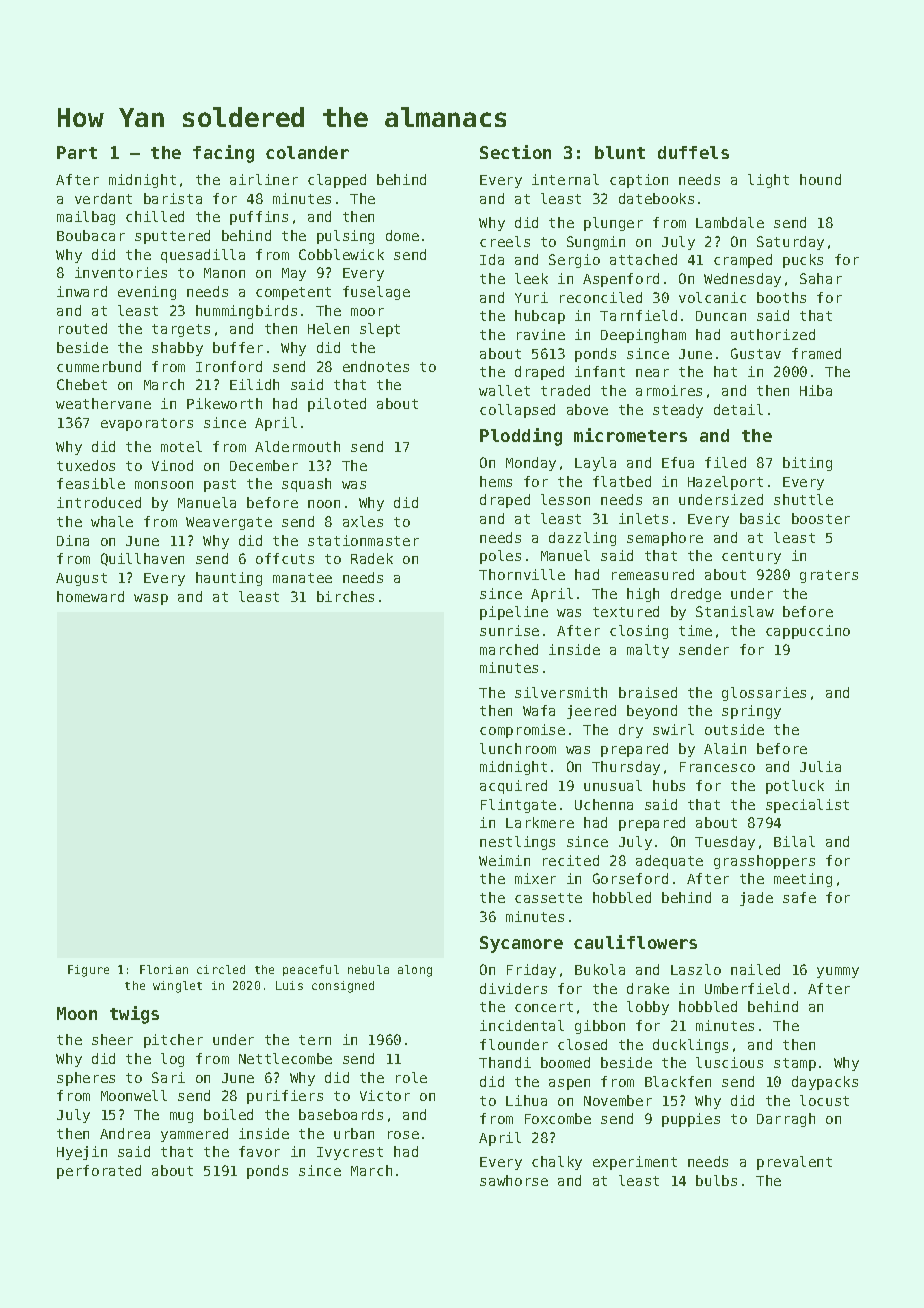 Image resolution: width=924 pixels, height=1308 pixels. I want to click on birches, so click(345, 596).
